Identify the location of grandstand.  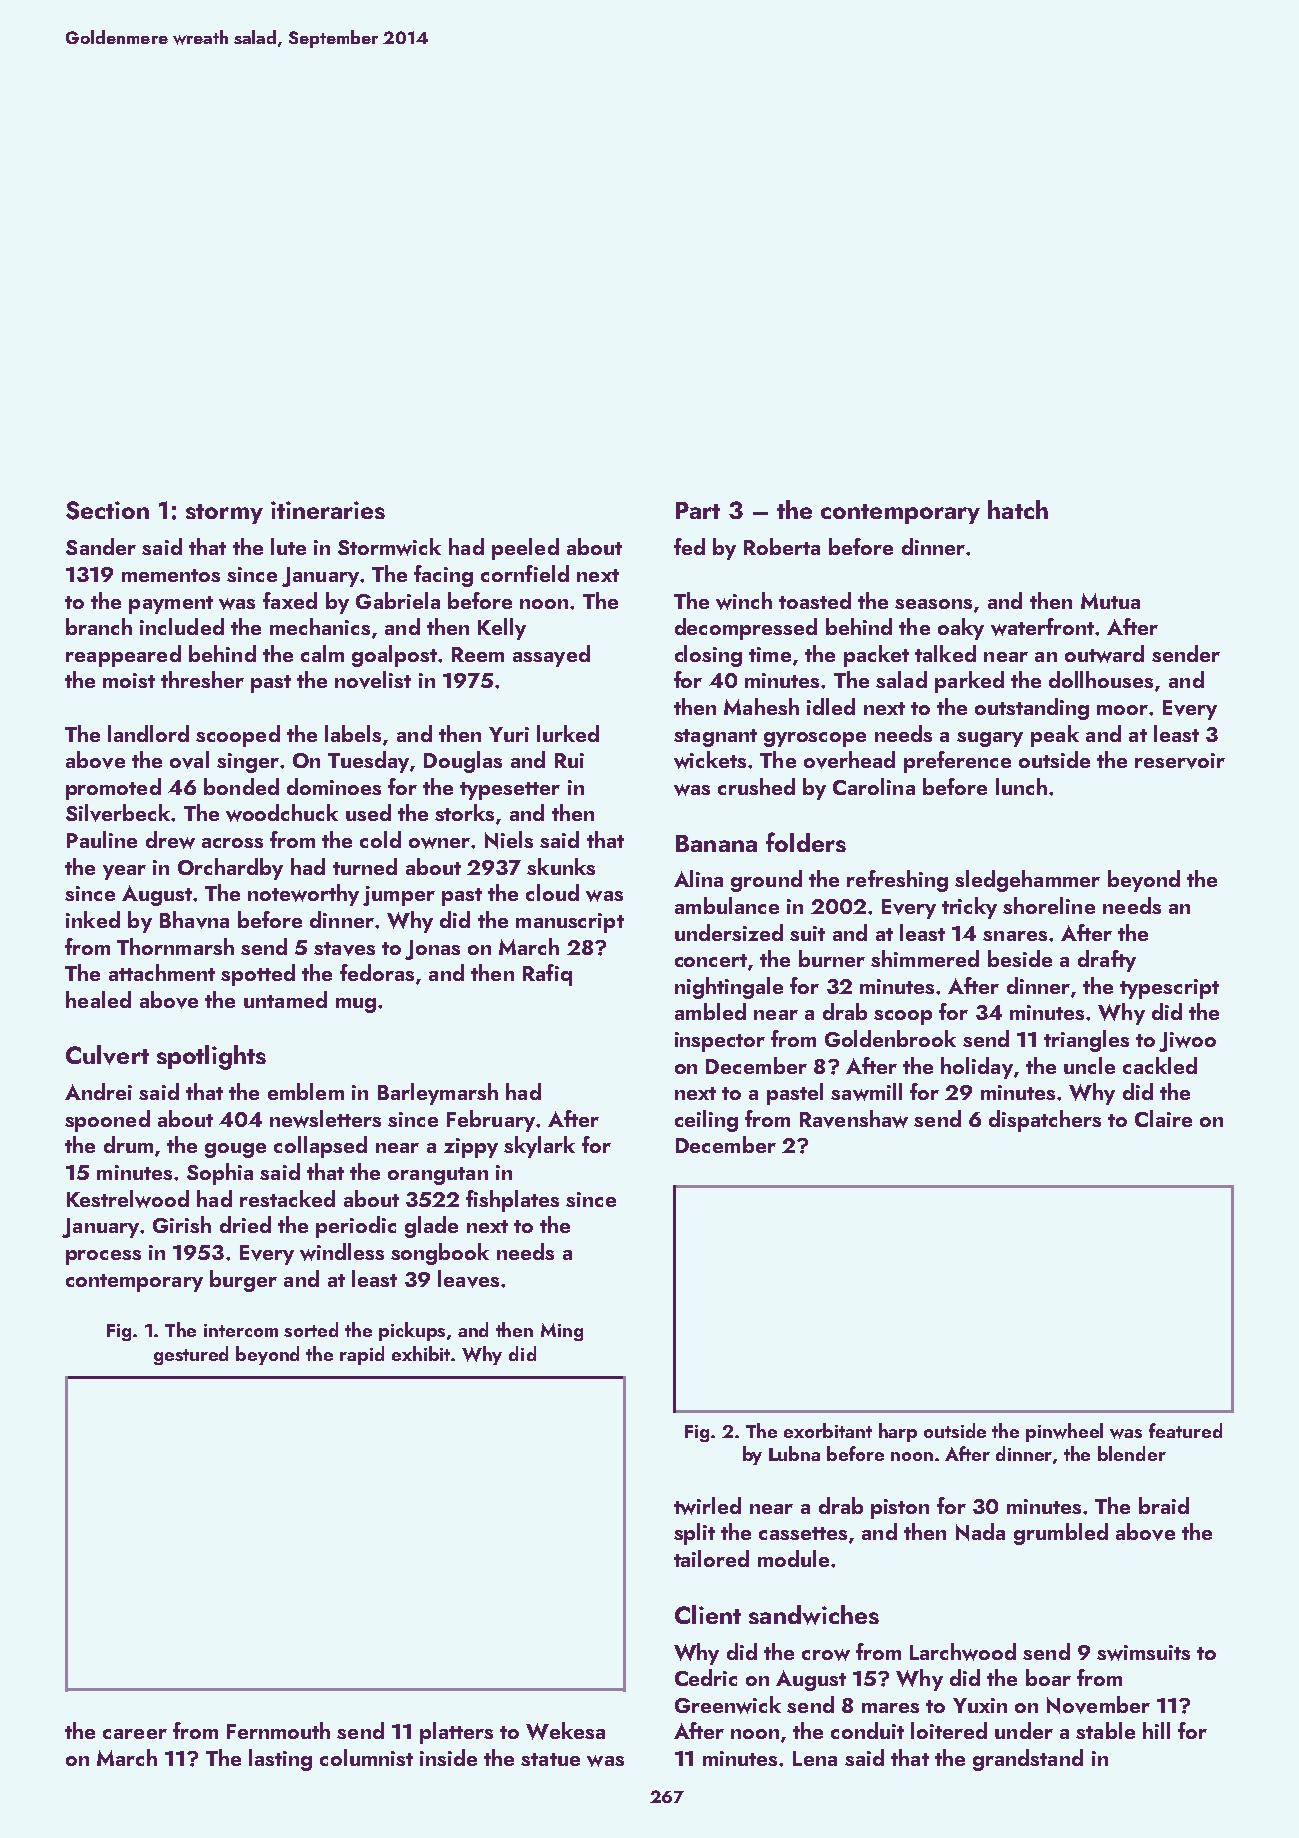
(1028, 1760).
